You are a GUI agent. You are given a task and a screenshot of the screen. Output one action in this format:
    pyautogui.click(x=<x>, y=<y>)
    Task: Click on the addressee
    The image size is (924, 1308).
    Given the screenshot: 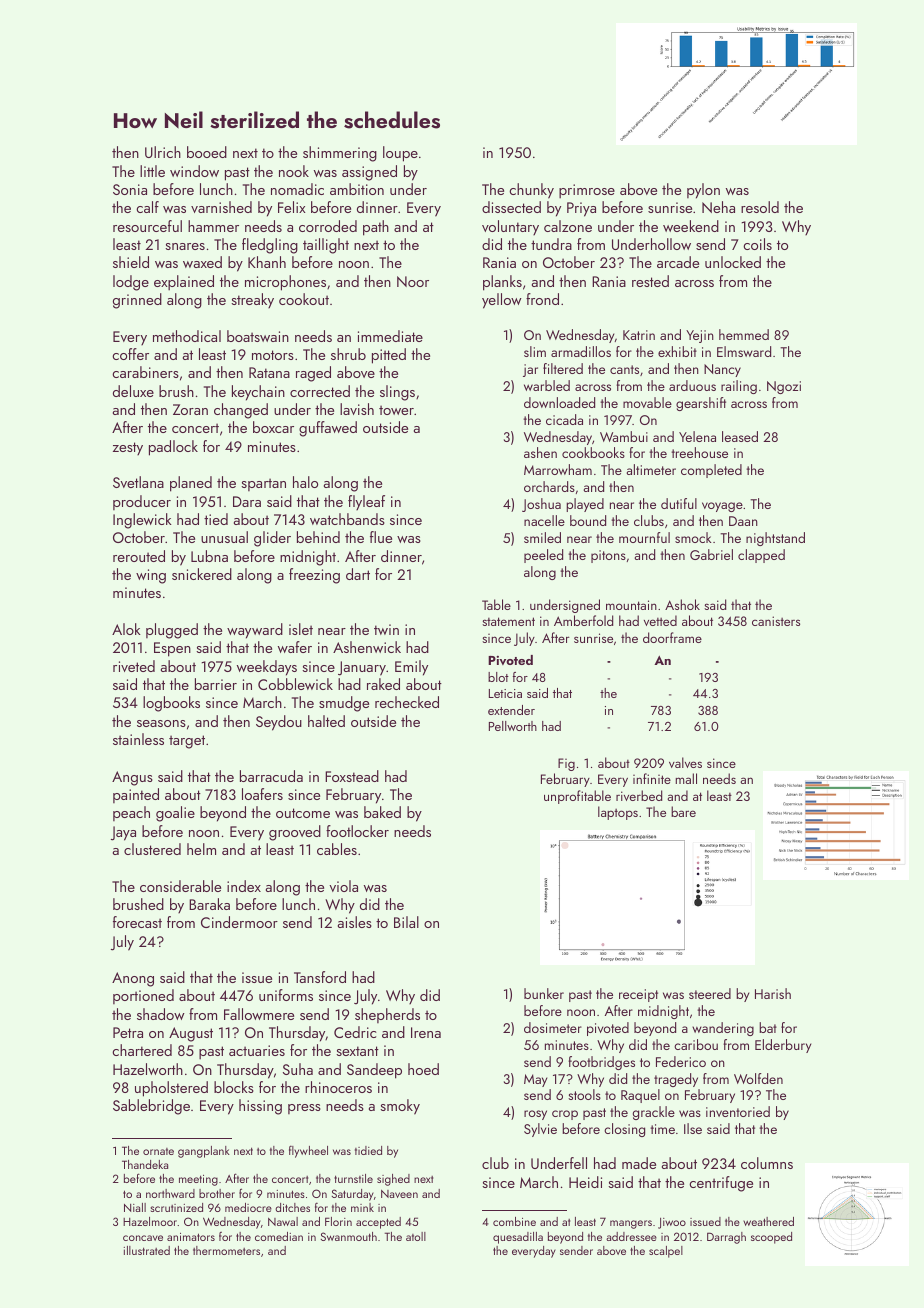 What is the action you would take?
    pyautogui.click(x=631, y=1236)
